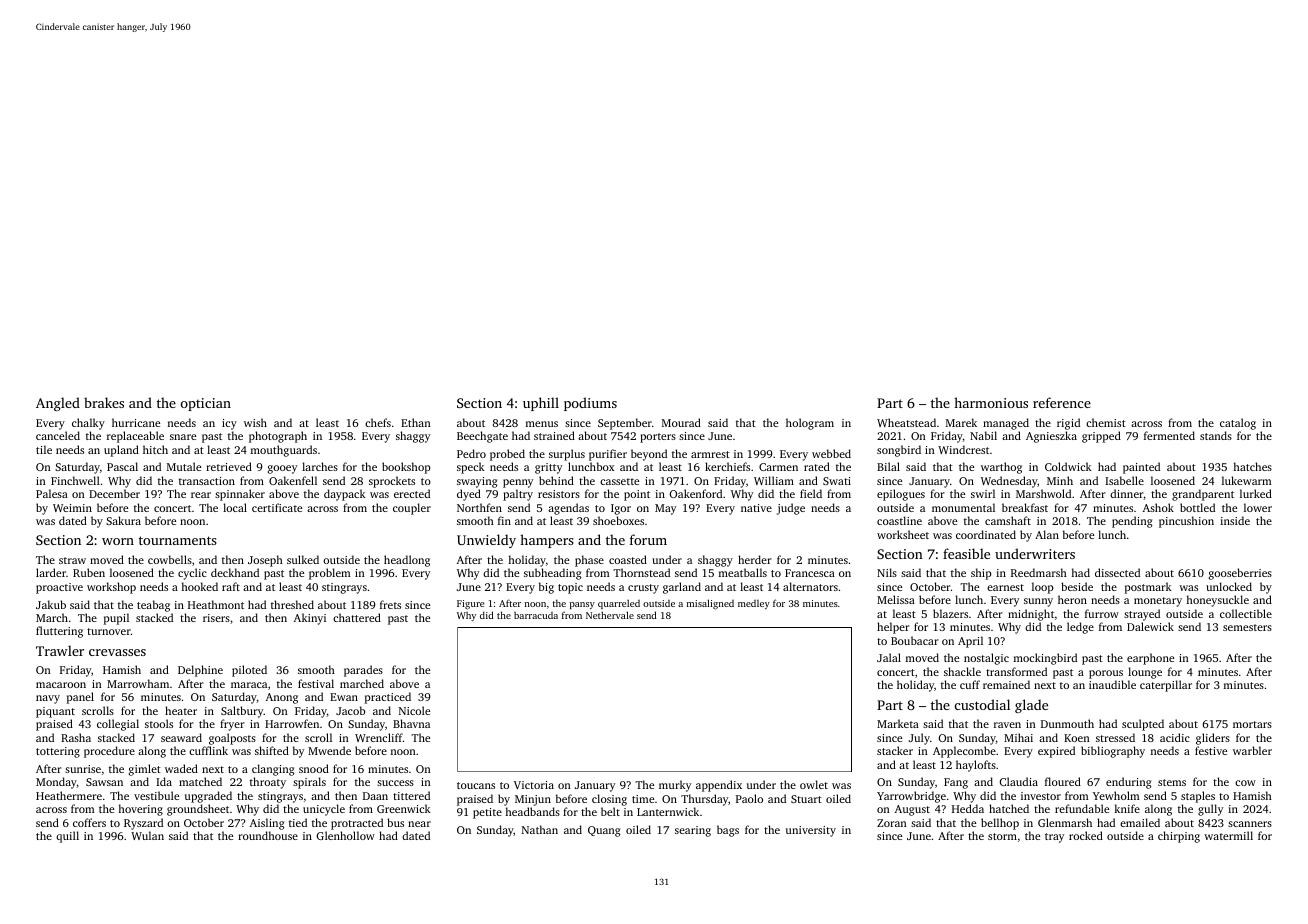 The height and width of the document is (924, 1308). What do you see at coordinates (198, 810) in the document?
I see `groundsheet` at bounding box center [198, 810].
